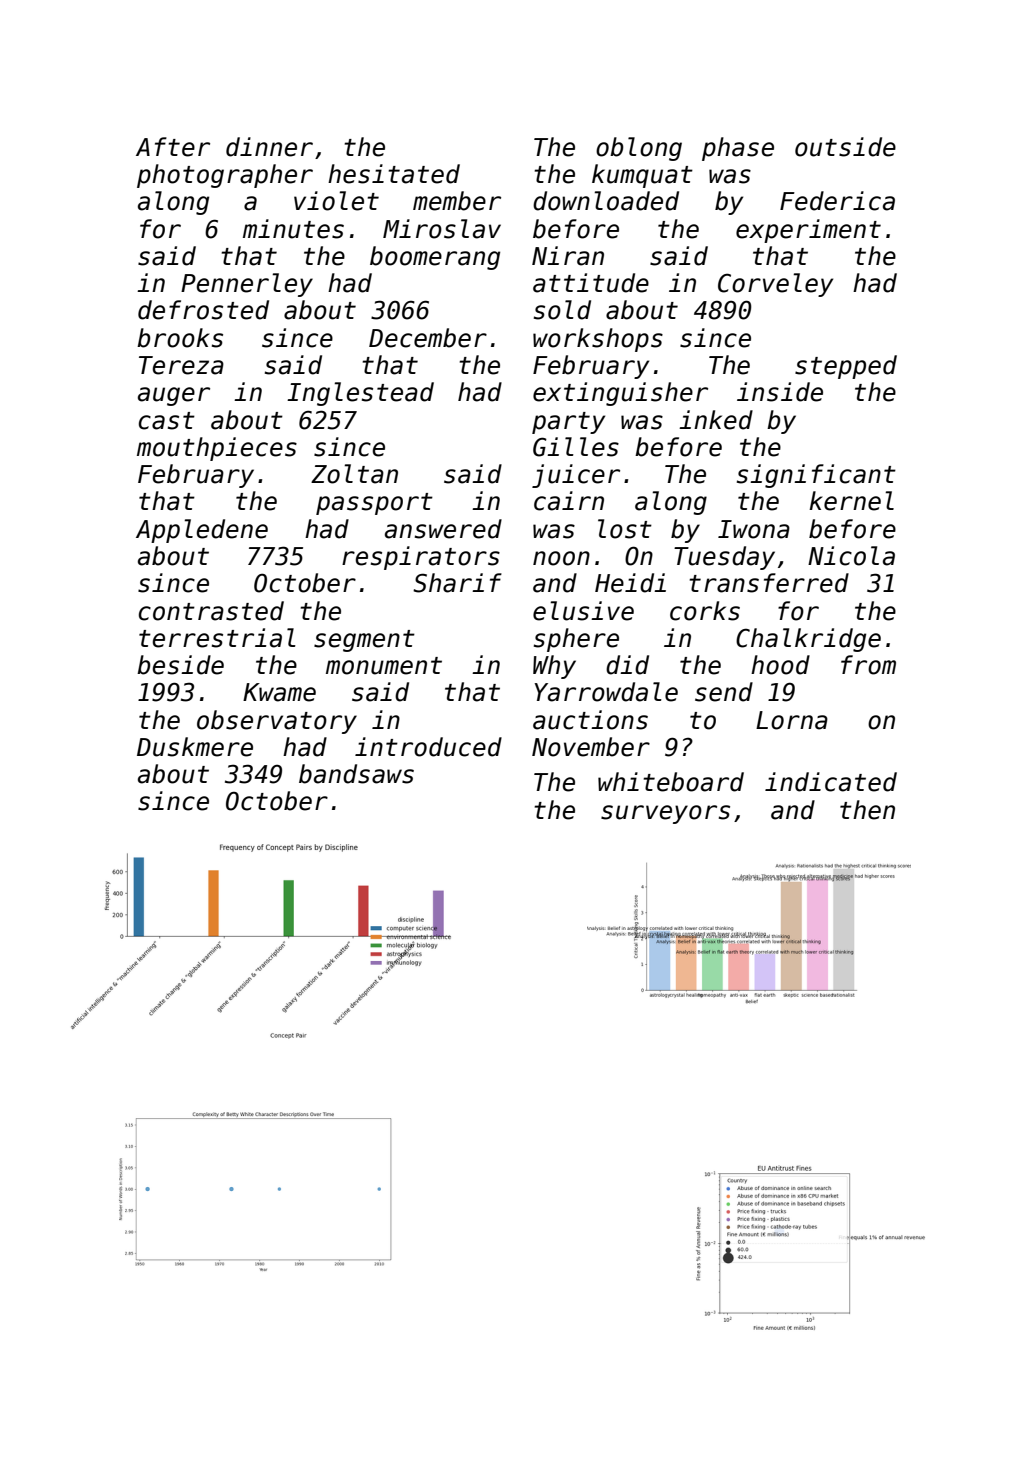 The height and width of the screenshot is (1469, 1034). What do you see at coordinates (639, 149) in the screenshot?
I see `oblong` at bounding box center [639, 149].
